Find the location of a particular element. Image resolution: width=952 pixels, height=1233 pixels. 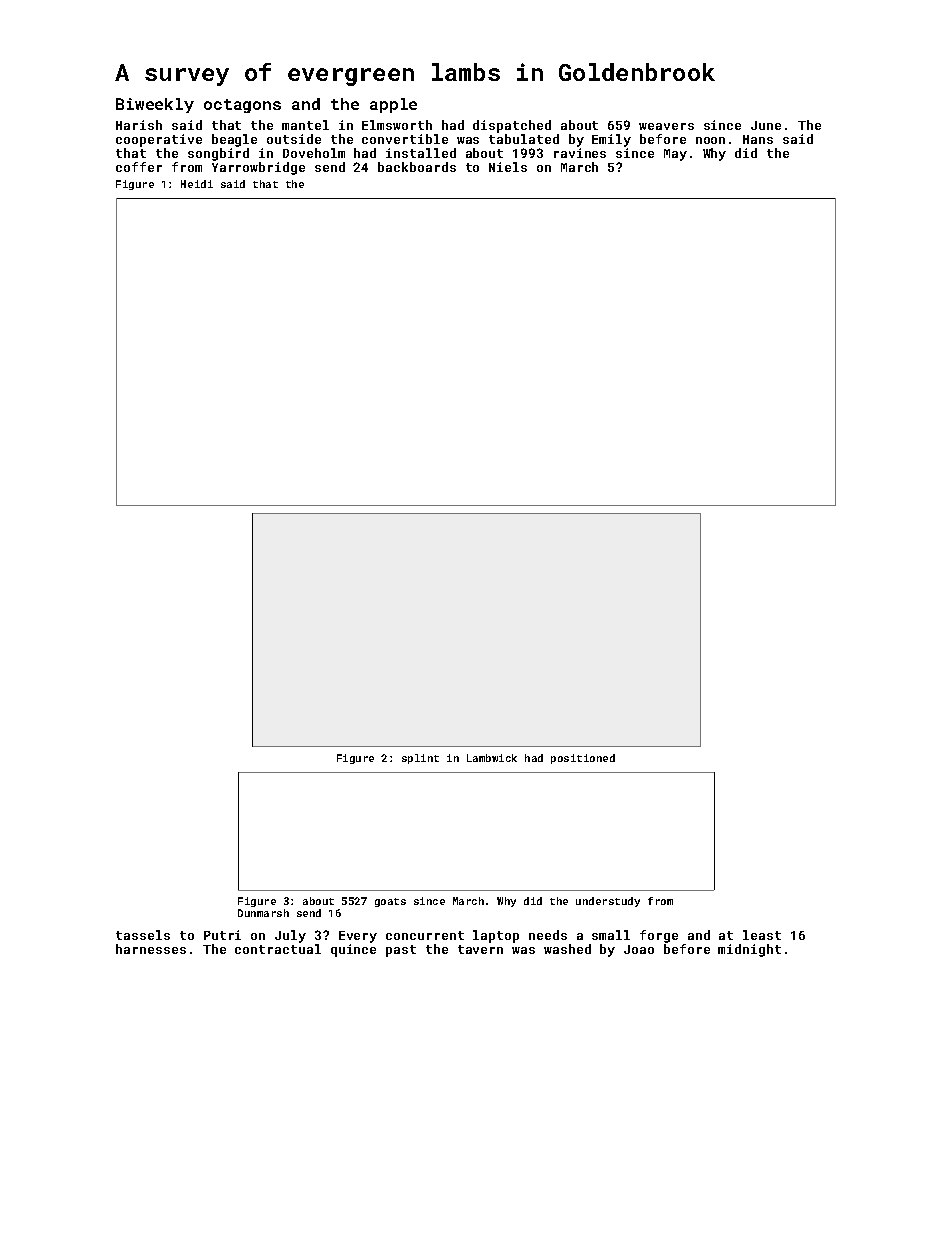

Heidi is located at coordinates (197, 184).
